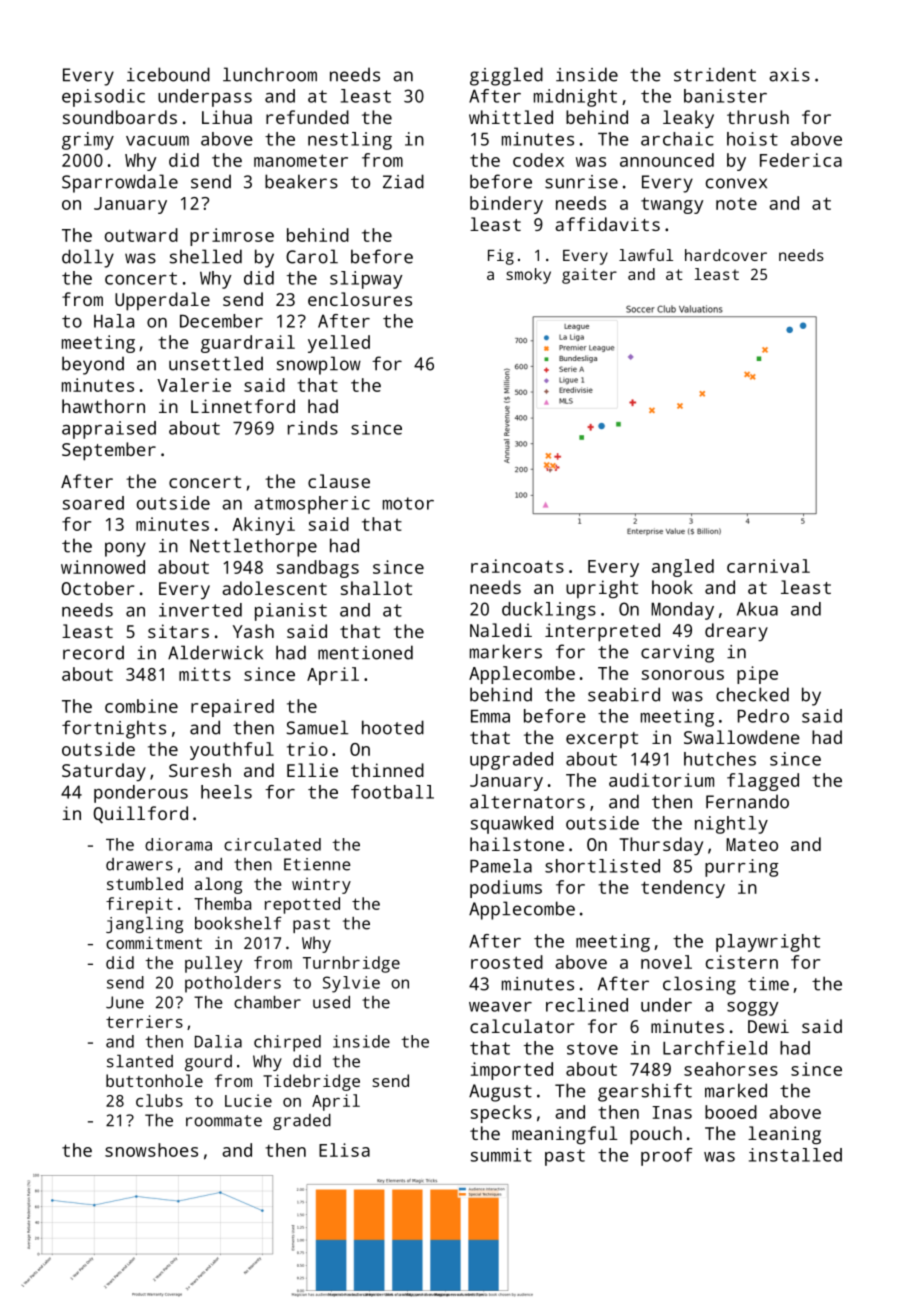 The image size is (908, 1316). What do you see at coordinates (517, 566) in the document?
I see `raincoats` at bounding box center [517, 566].
